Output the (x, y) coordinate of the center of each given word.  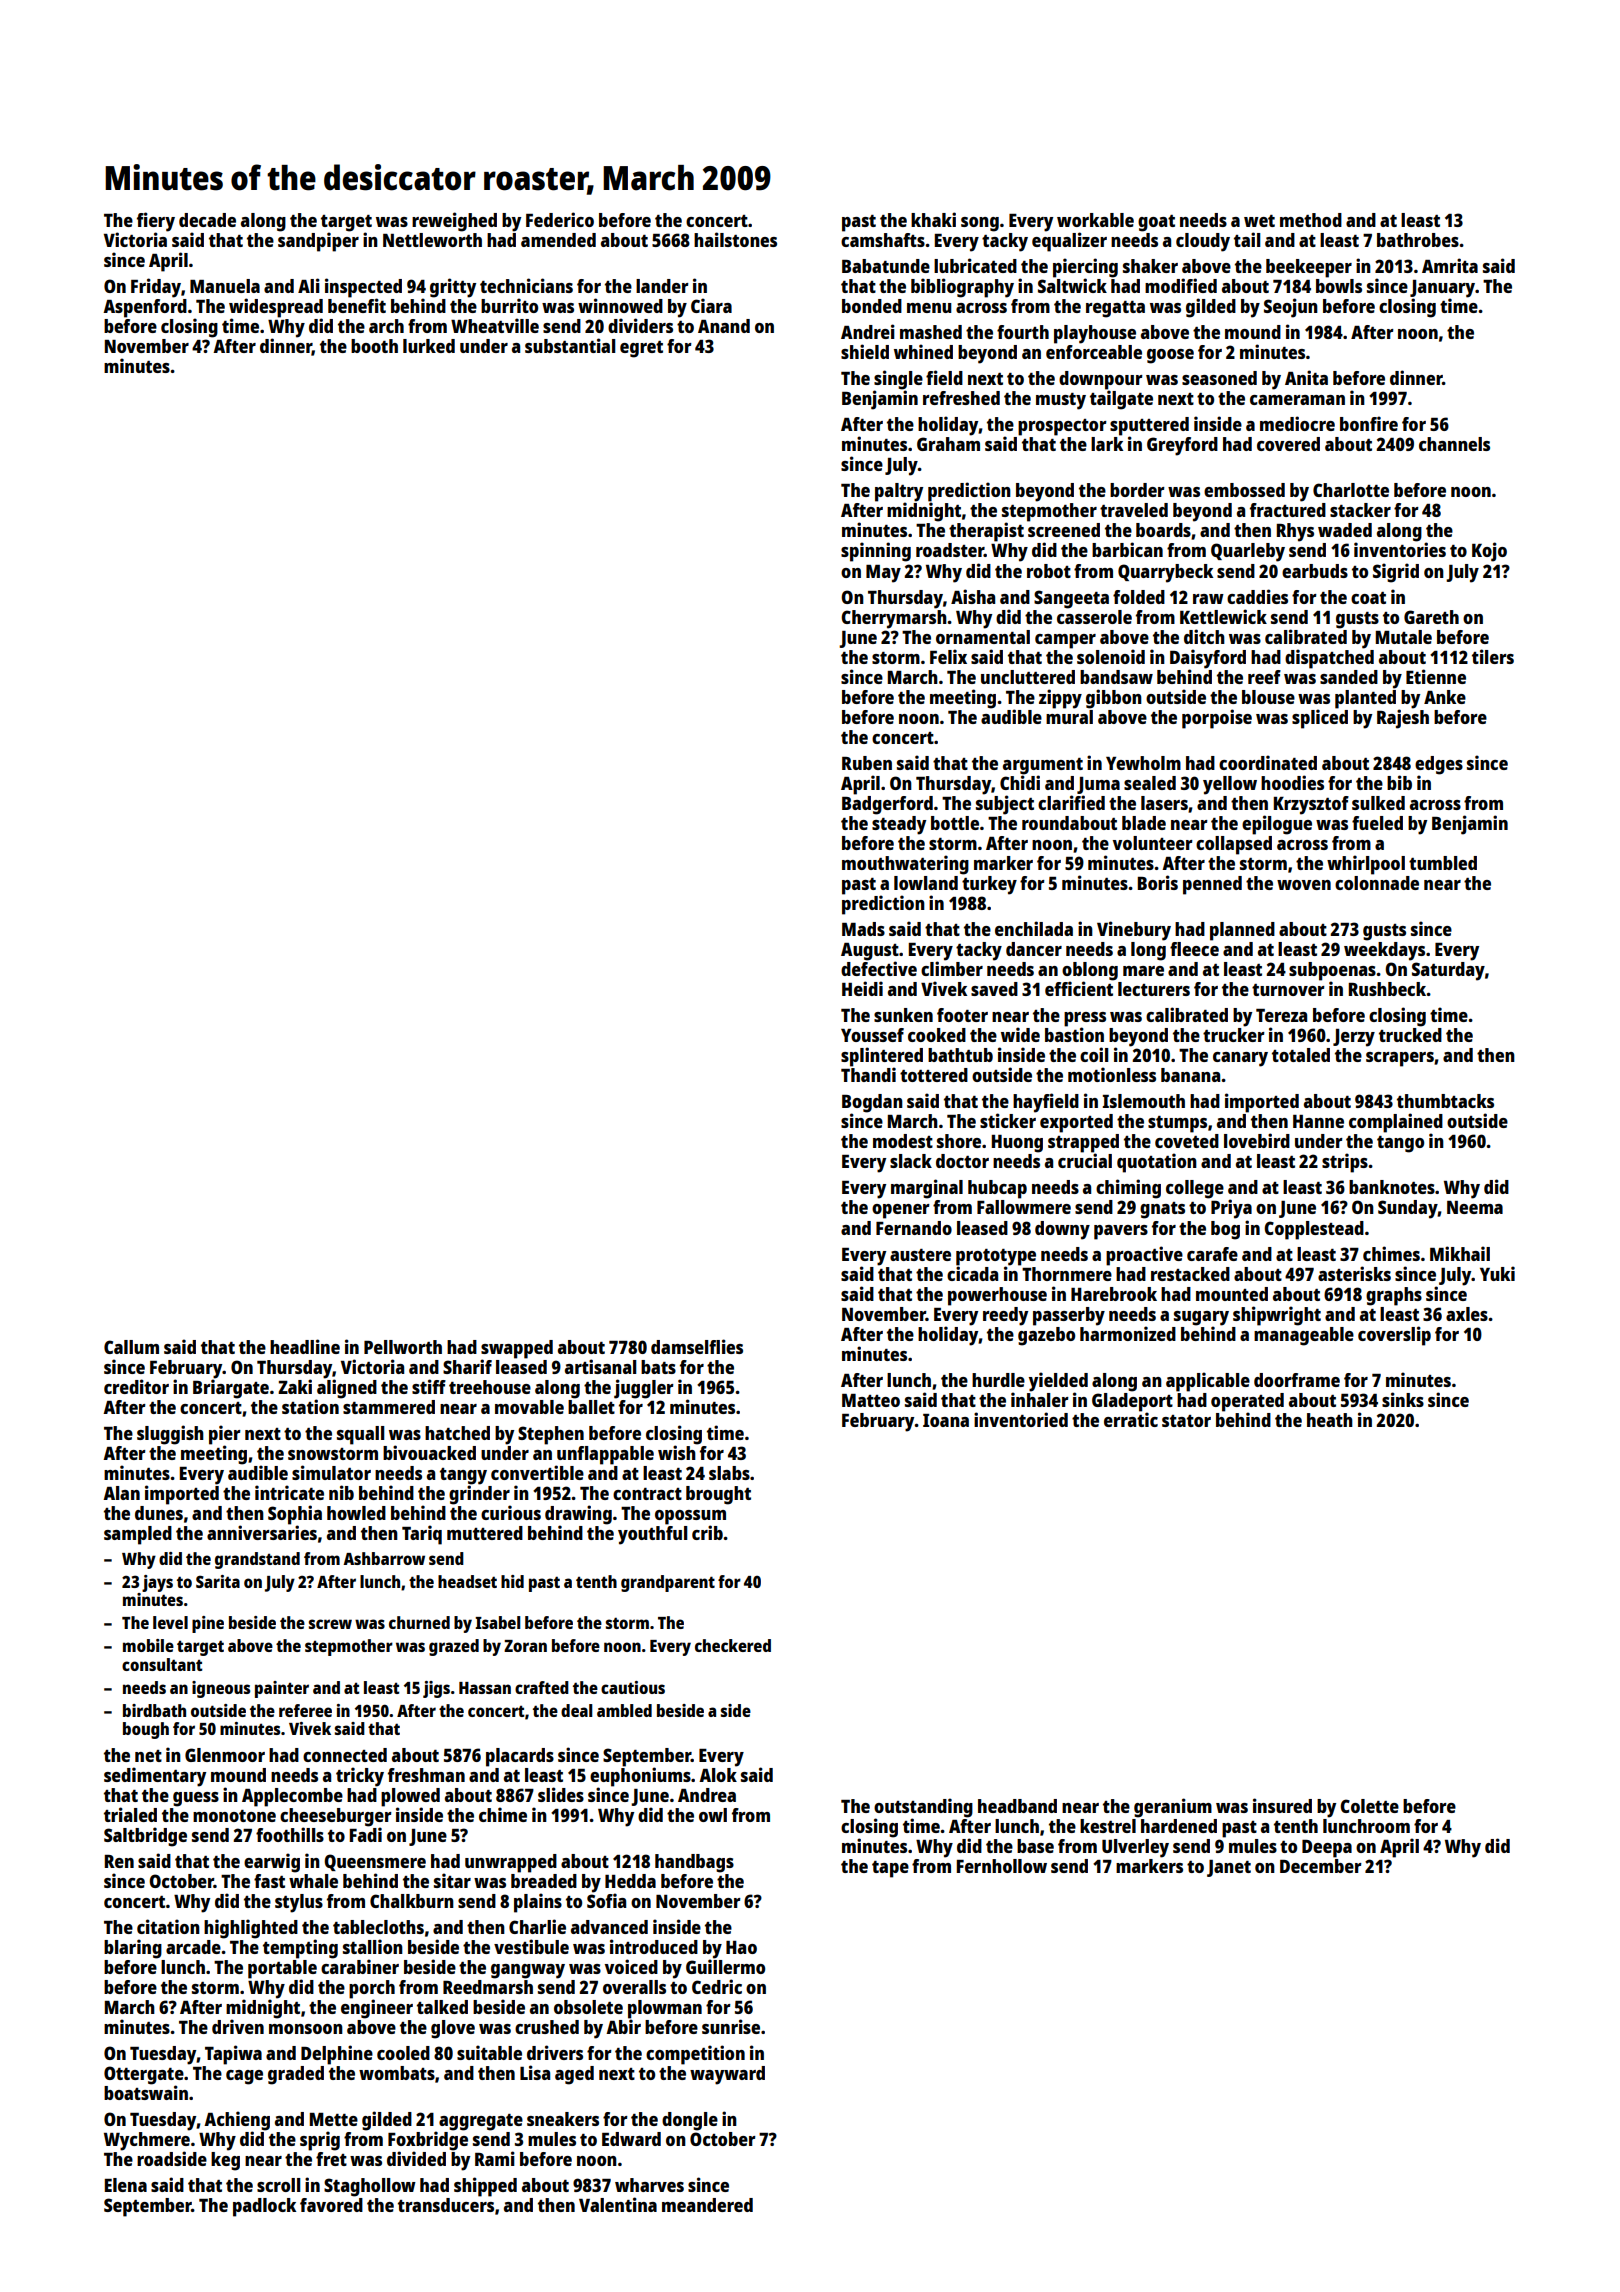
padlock (264, 2207)
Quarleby (1248, 552)
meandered (707, 2205)
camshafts (883, 240)
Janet (1229, 1868)
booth (374, 346)
